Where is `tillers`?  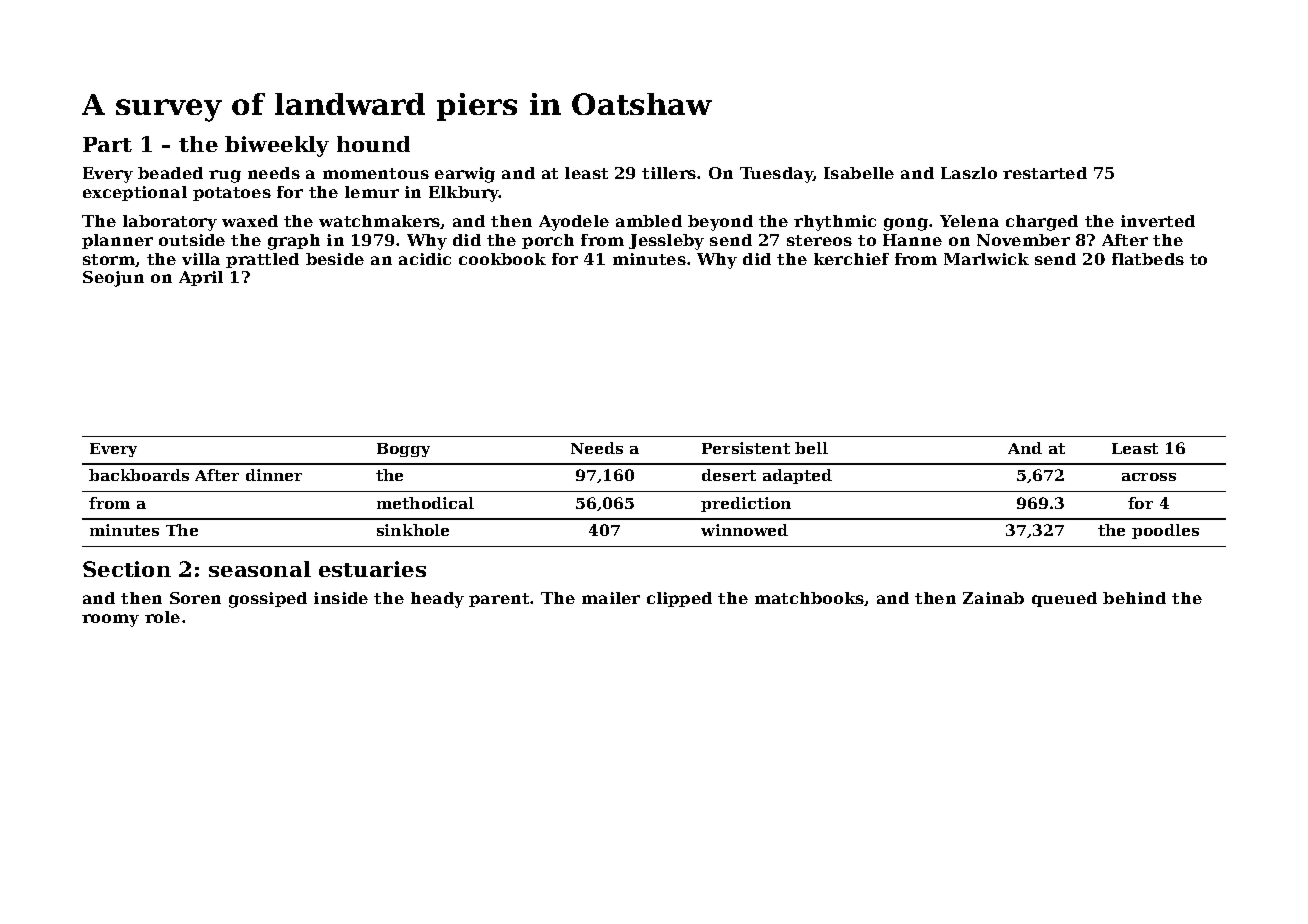
tillers is located at coordinates (669, 173).
